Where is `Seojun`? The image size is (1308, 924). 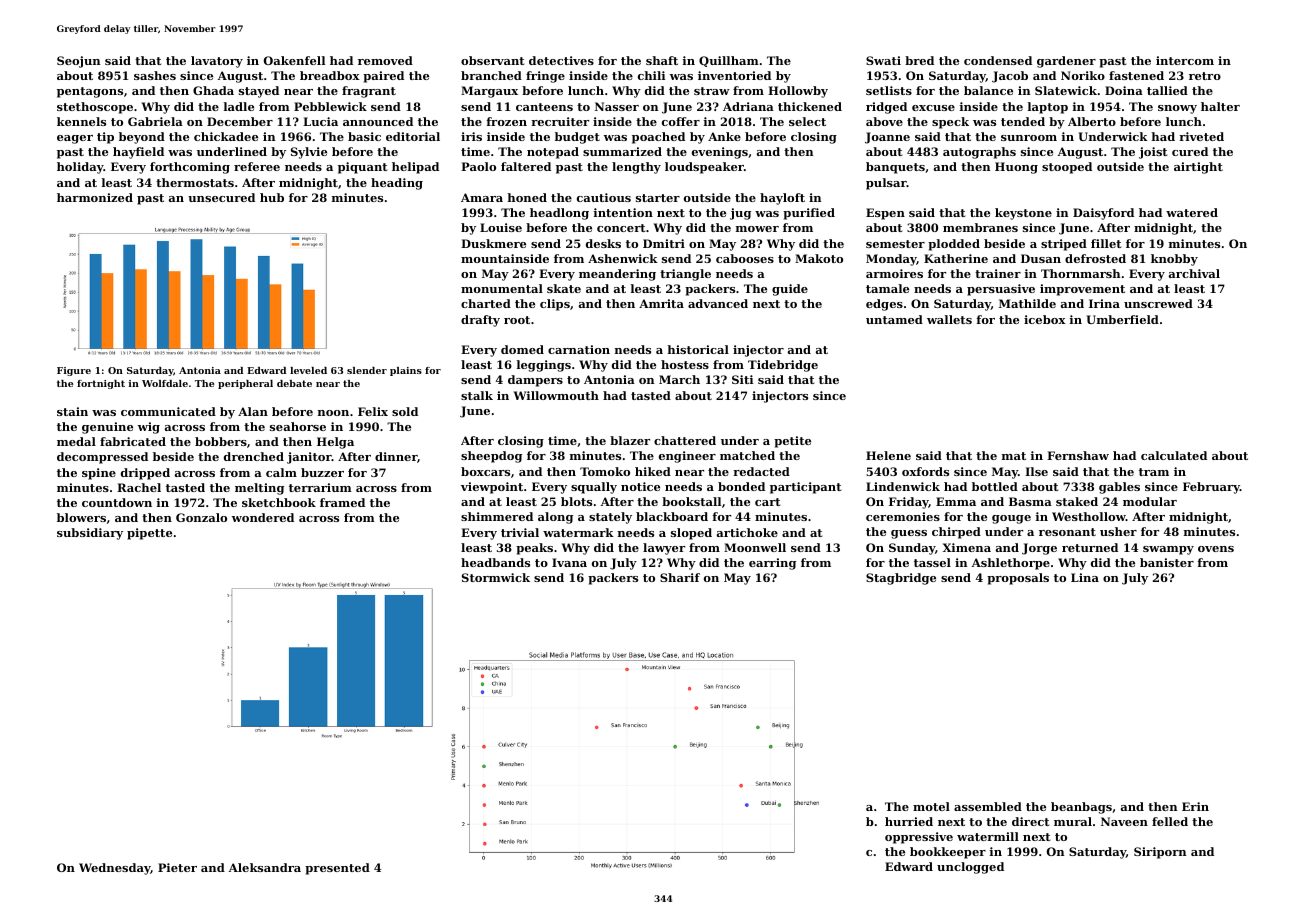 Seojun is located at coordinates (79, 62).
